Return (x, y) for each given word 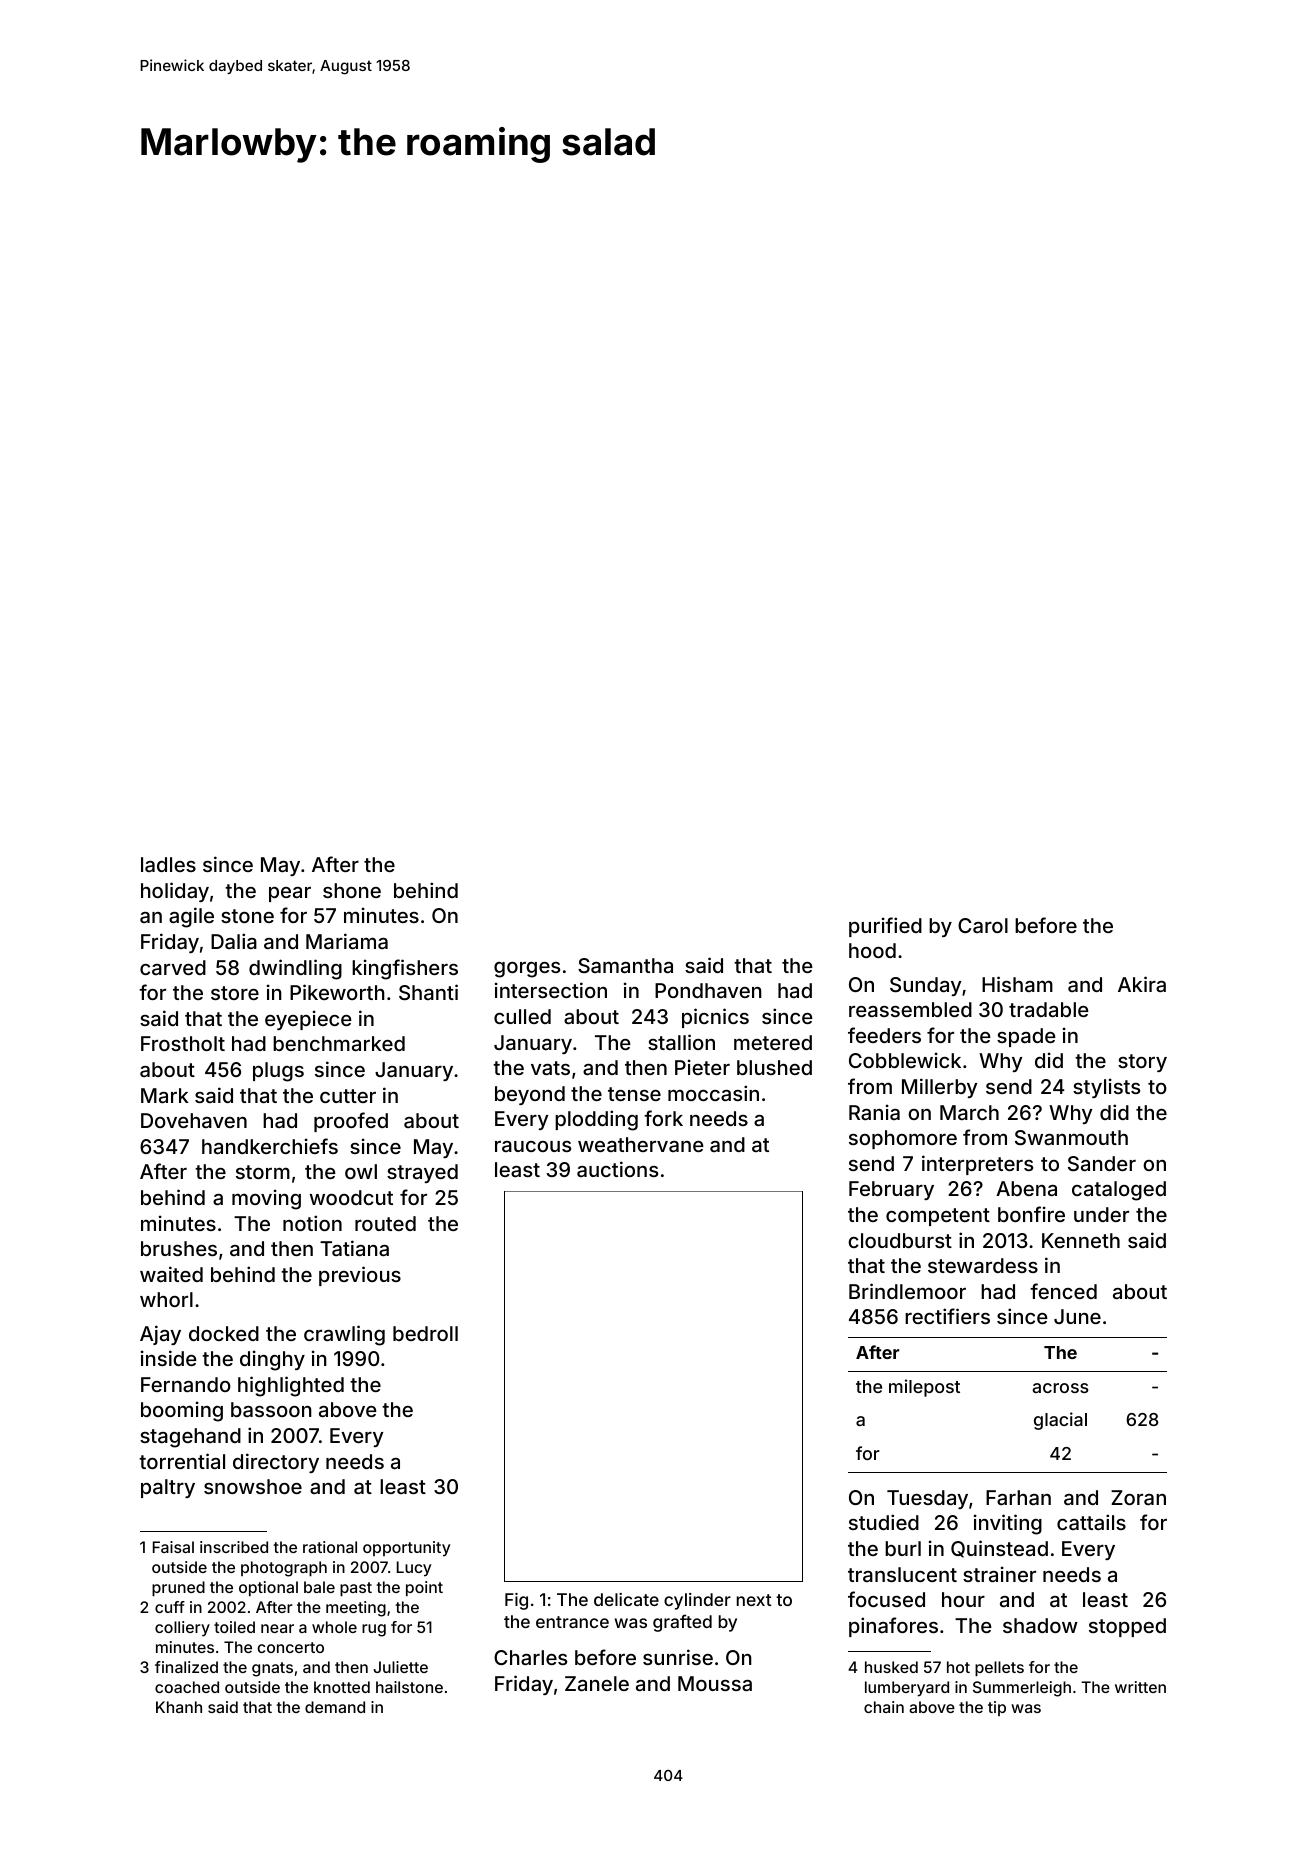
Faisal (173, 1547)
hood (872, 950)
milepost (924, 1388)
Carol (983, 925)
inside (169, 1358)
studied (884, 1522)
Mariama (347, 941)
